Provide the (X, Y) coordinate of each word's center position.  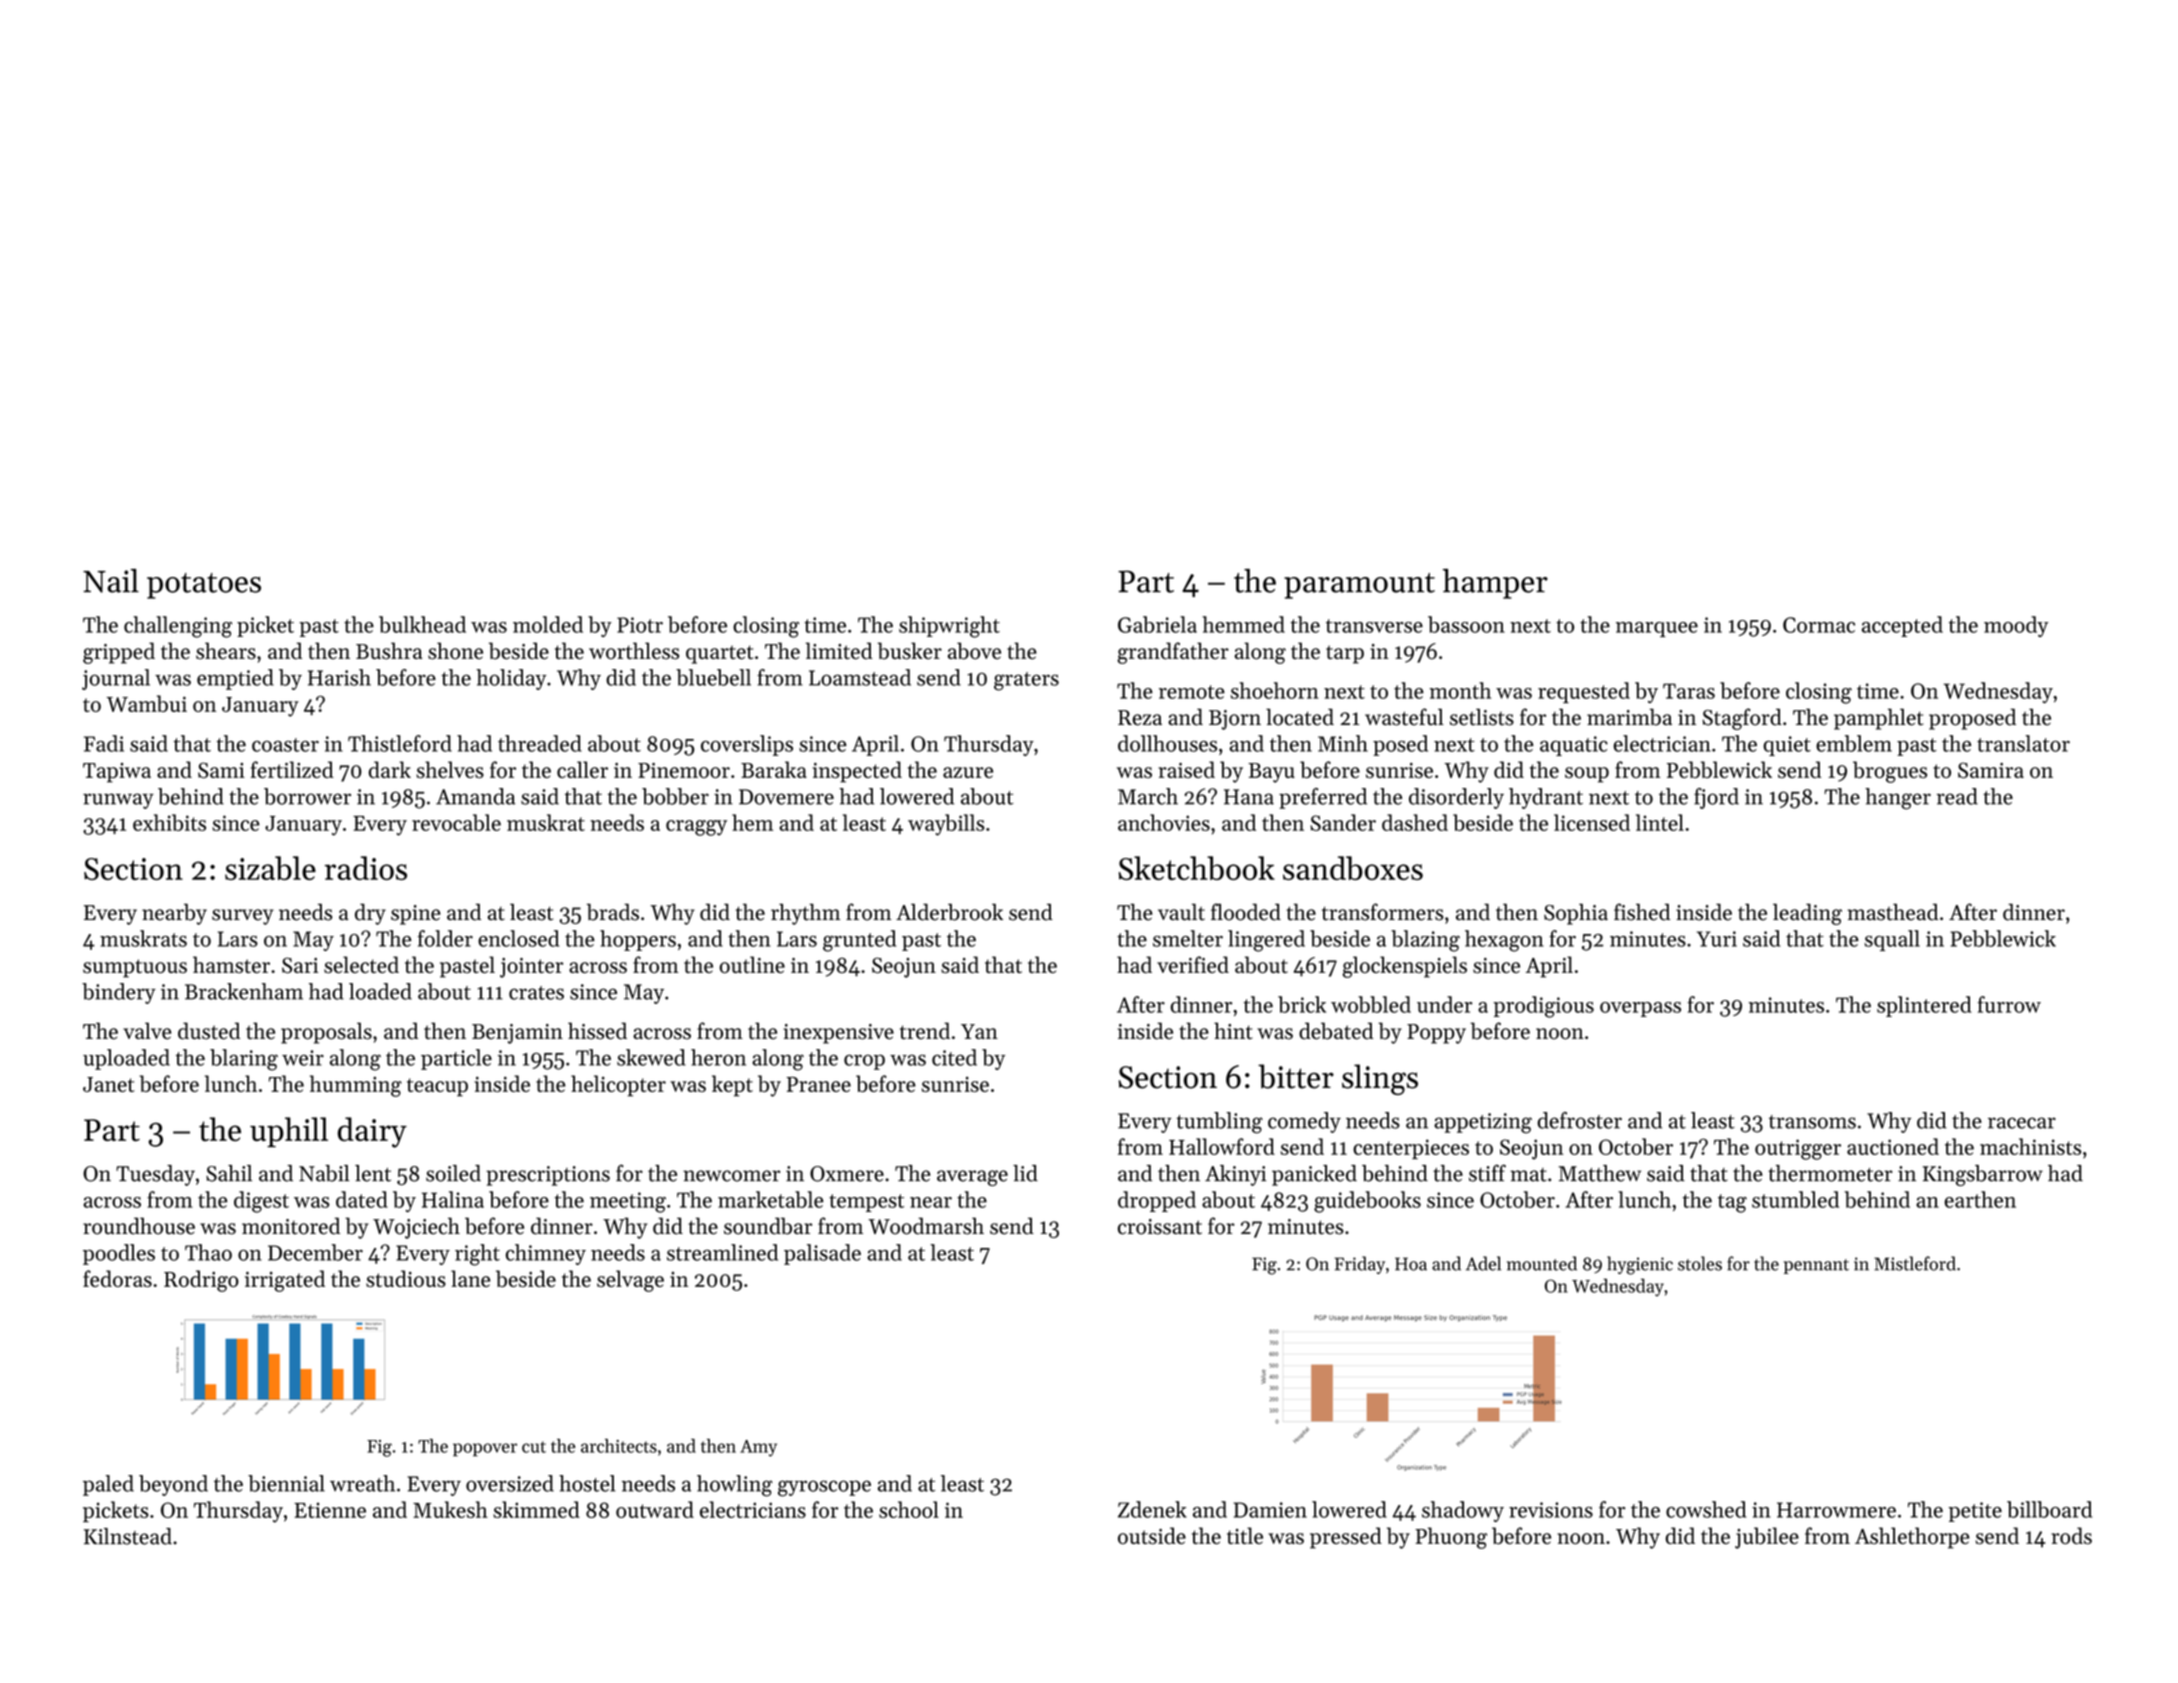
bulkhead (422, 624)
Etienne (330, 1510)
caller (582, 769)
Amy (758, 1448)
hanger (1898, 799)
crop (864, 1062)
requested (1584, 692)
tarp (1345, 654)
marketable (771, 1199)
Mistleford (1915, 1263)
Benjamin (517, 1034)
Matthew (1600, 1173)
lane (470, 1278)
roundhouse (139, 1226)
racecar (2022, 1123)
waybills (946, 825)
